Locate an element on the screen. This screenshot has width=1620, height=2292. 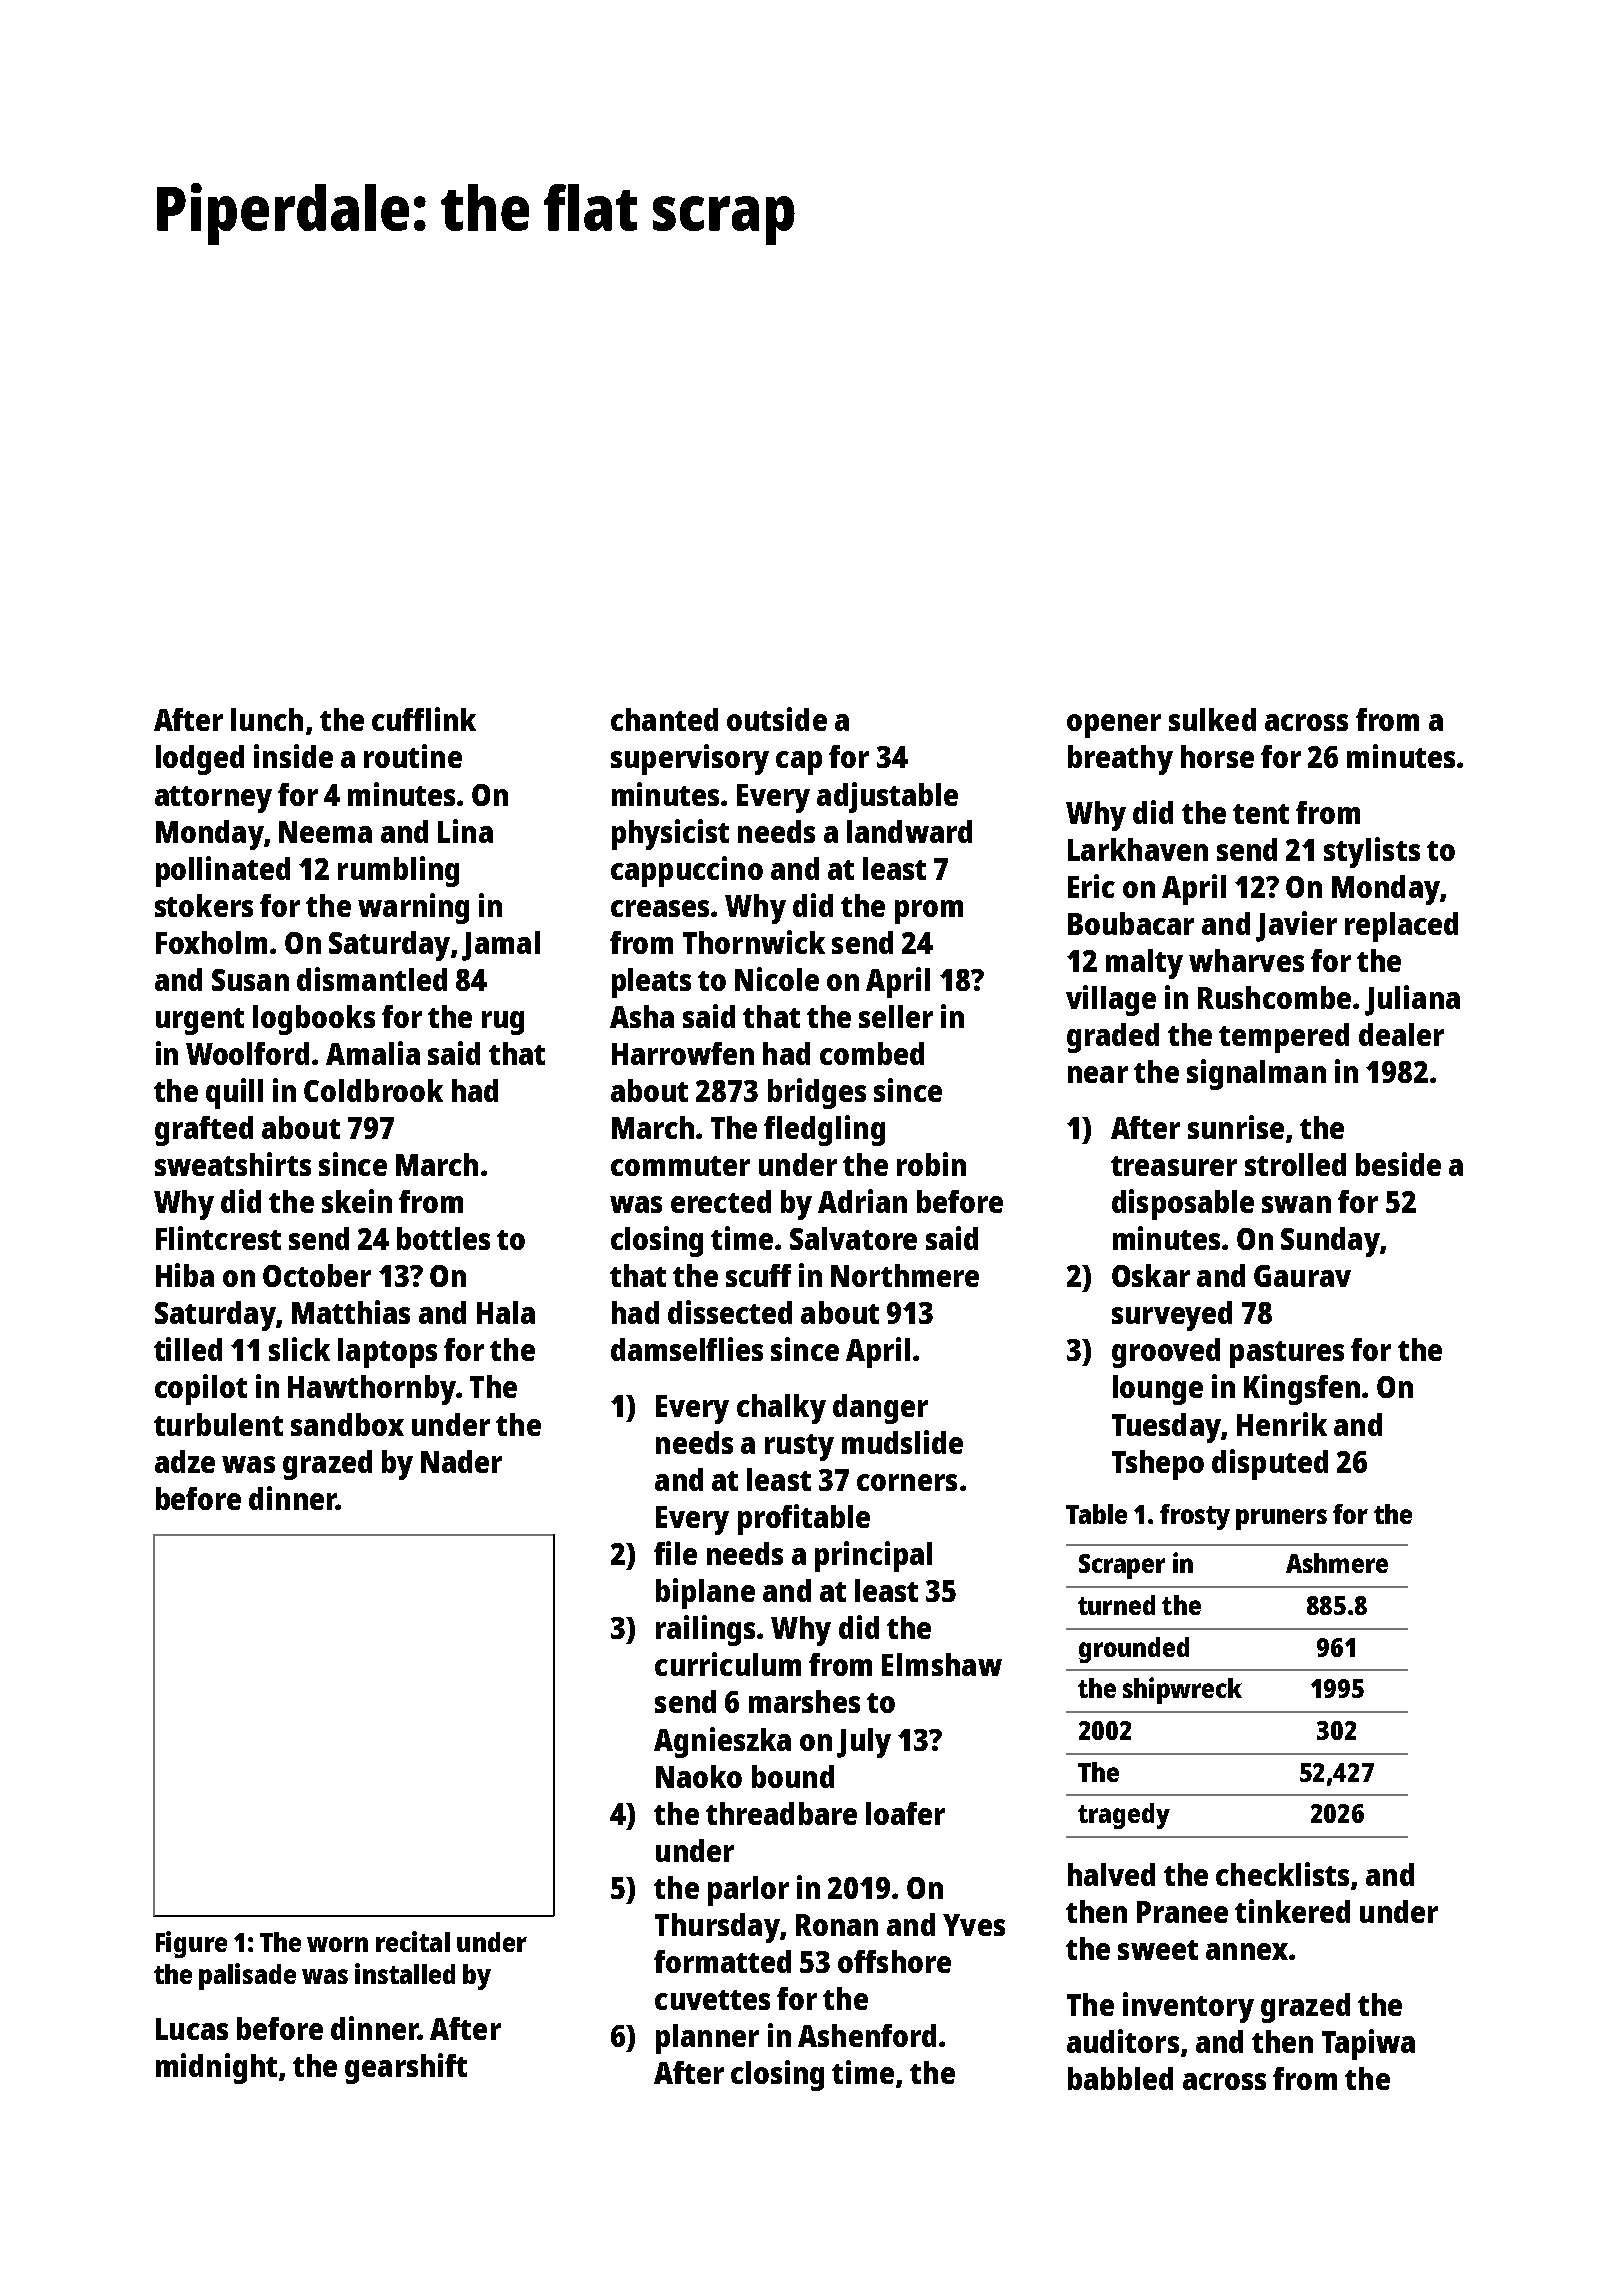
routine is located at coordinates (413, 756).
